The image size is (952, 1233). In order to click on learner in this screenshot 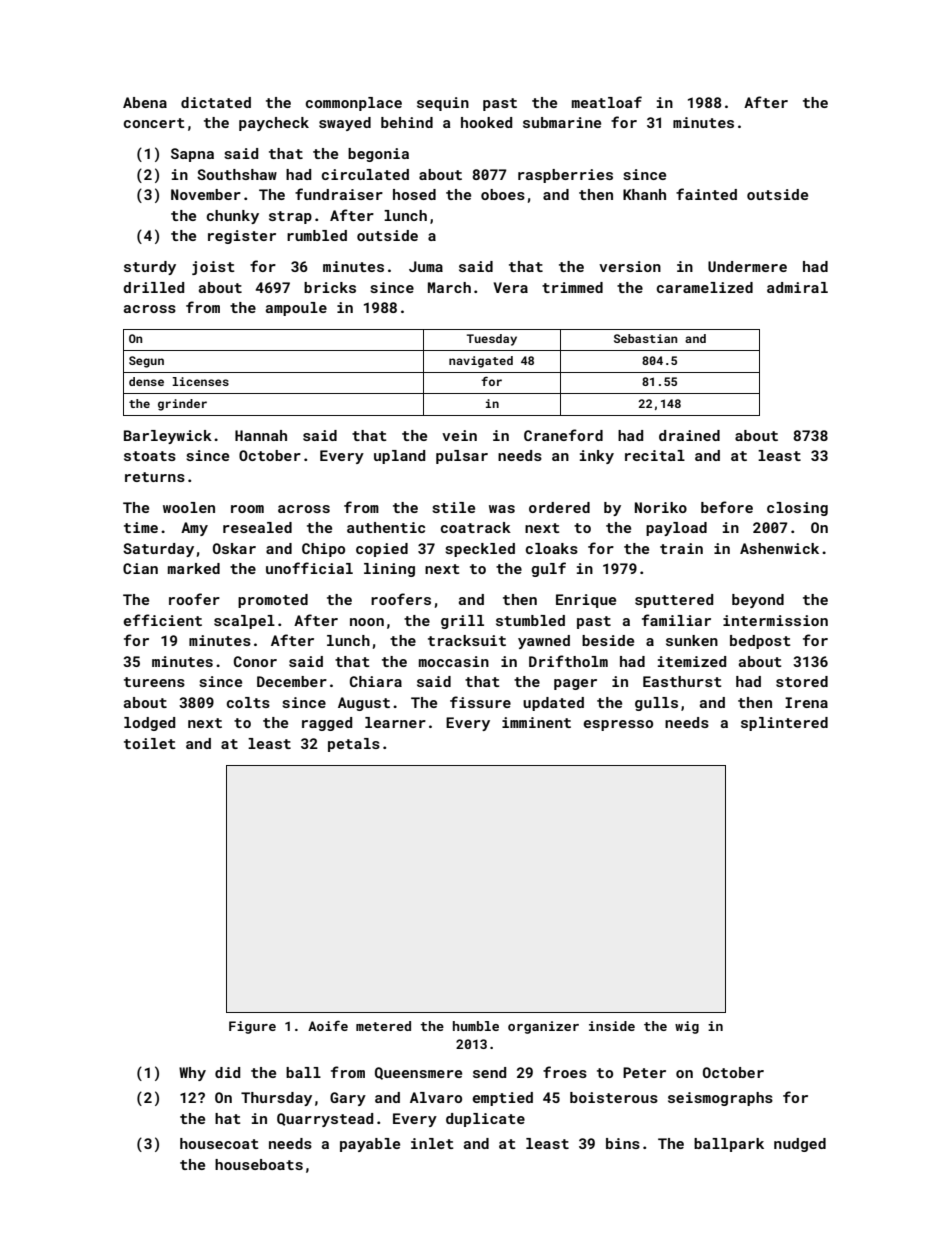, I will do `click(395, 722)`.
